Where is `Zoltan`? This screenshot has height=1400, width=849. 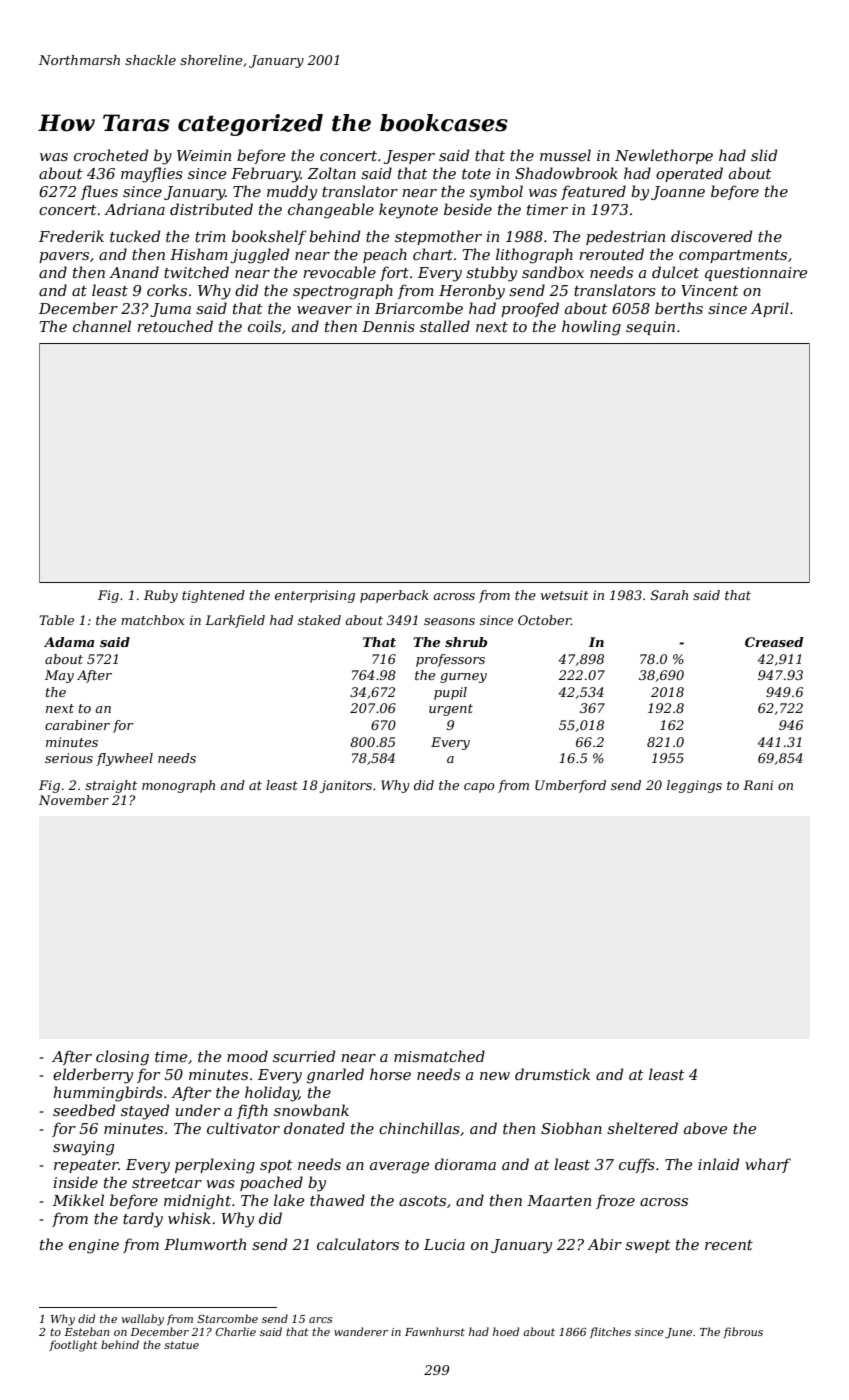
Zoltan is located at coordinates (331, 173).
